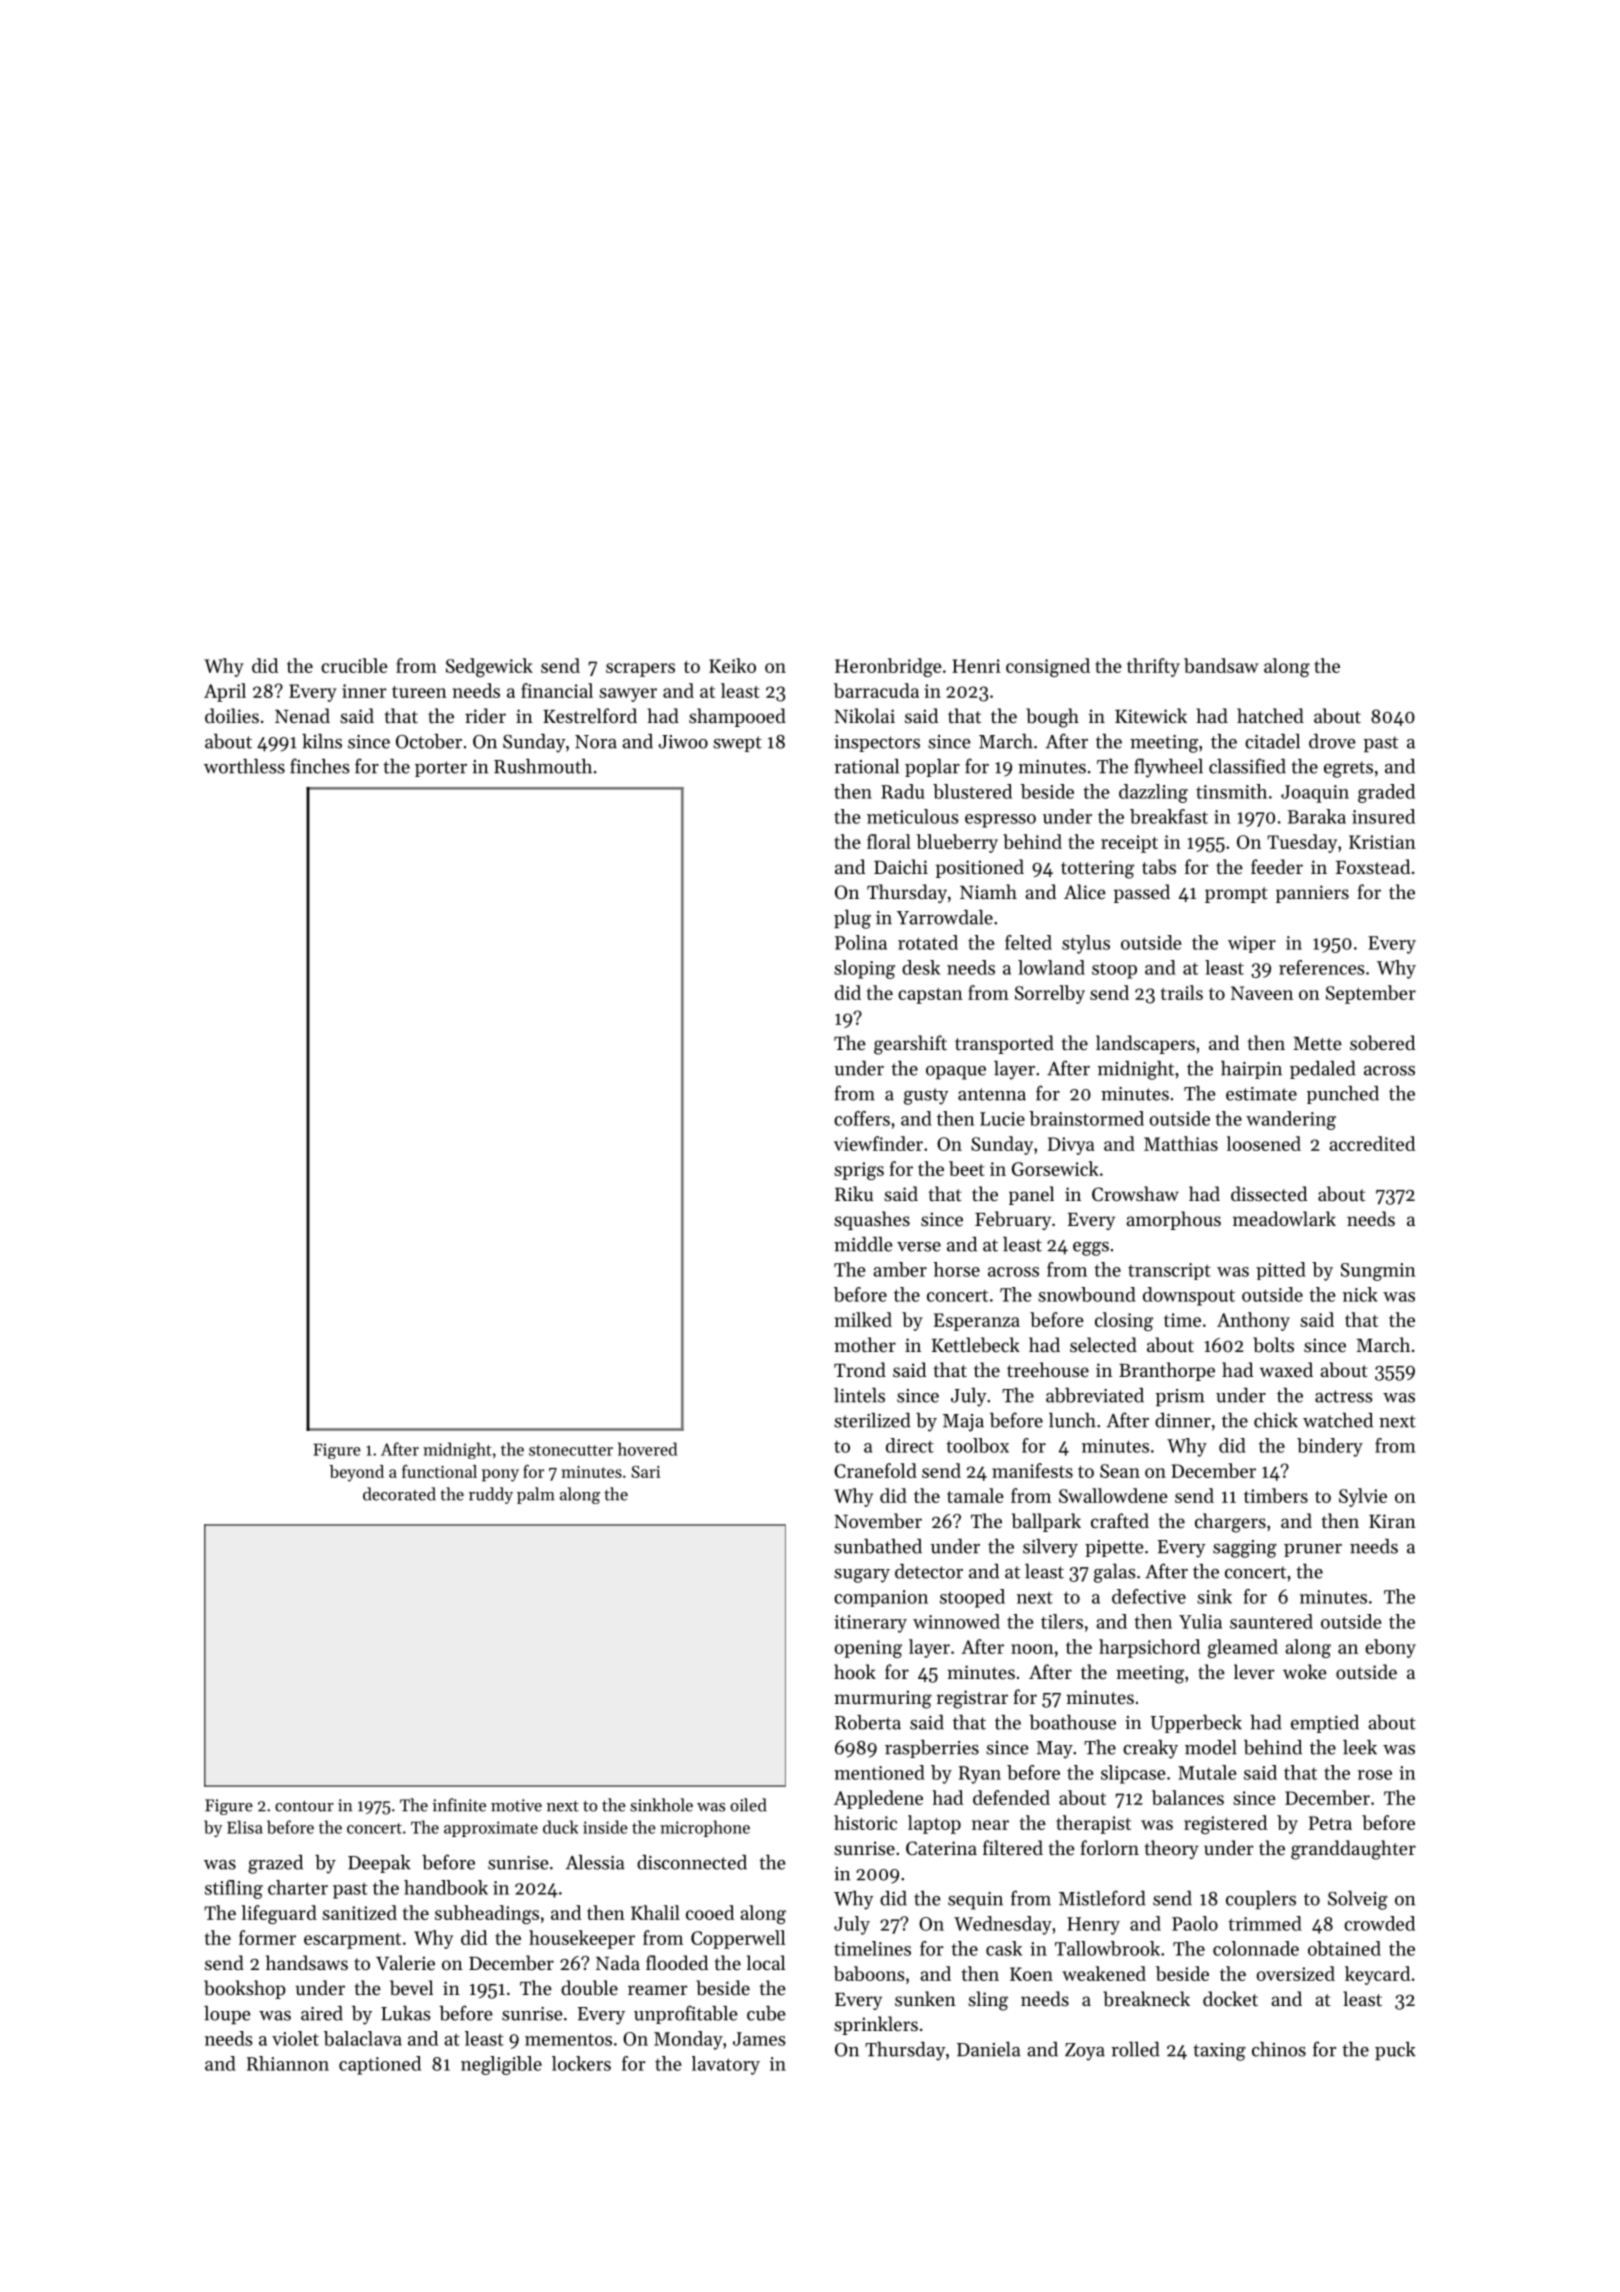 Image resolution: width=1620 pixels, height=2292 pixels. What do you see at coordinates (1153, 667) in the image?
I see `thrifty` at bounding box center [1153, 667].
